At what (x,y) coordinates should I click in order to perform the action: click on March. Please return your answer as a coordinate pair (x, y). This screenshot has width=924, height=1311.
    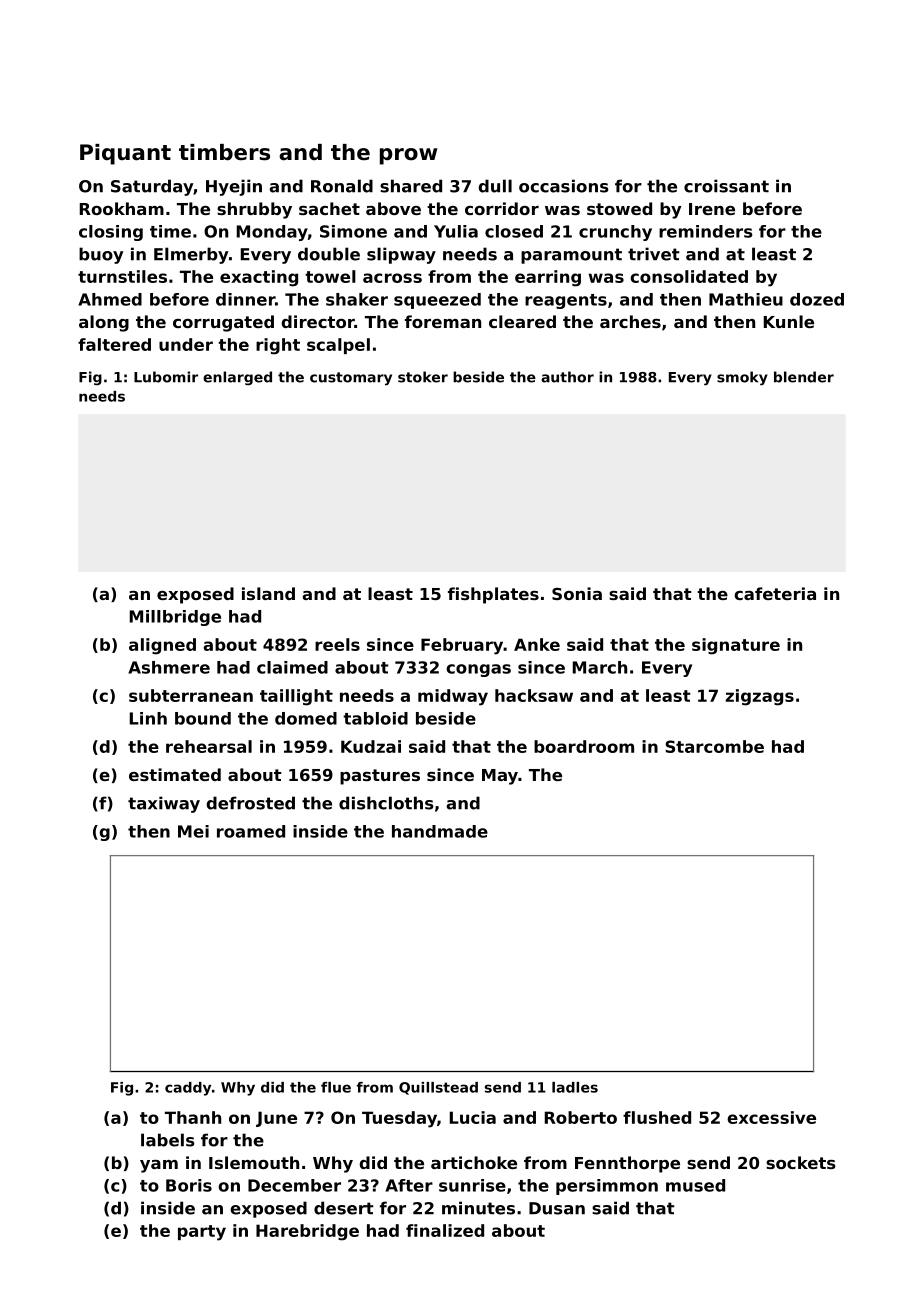
    Looking at the image, I should click on (600, 667).
